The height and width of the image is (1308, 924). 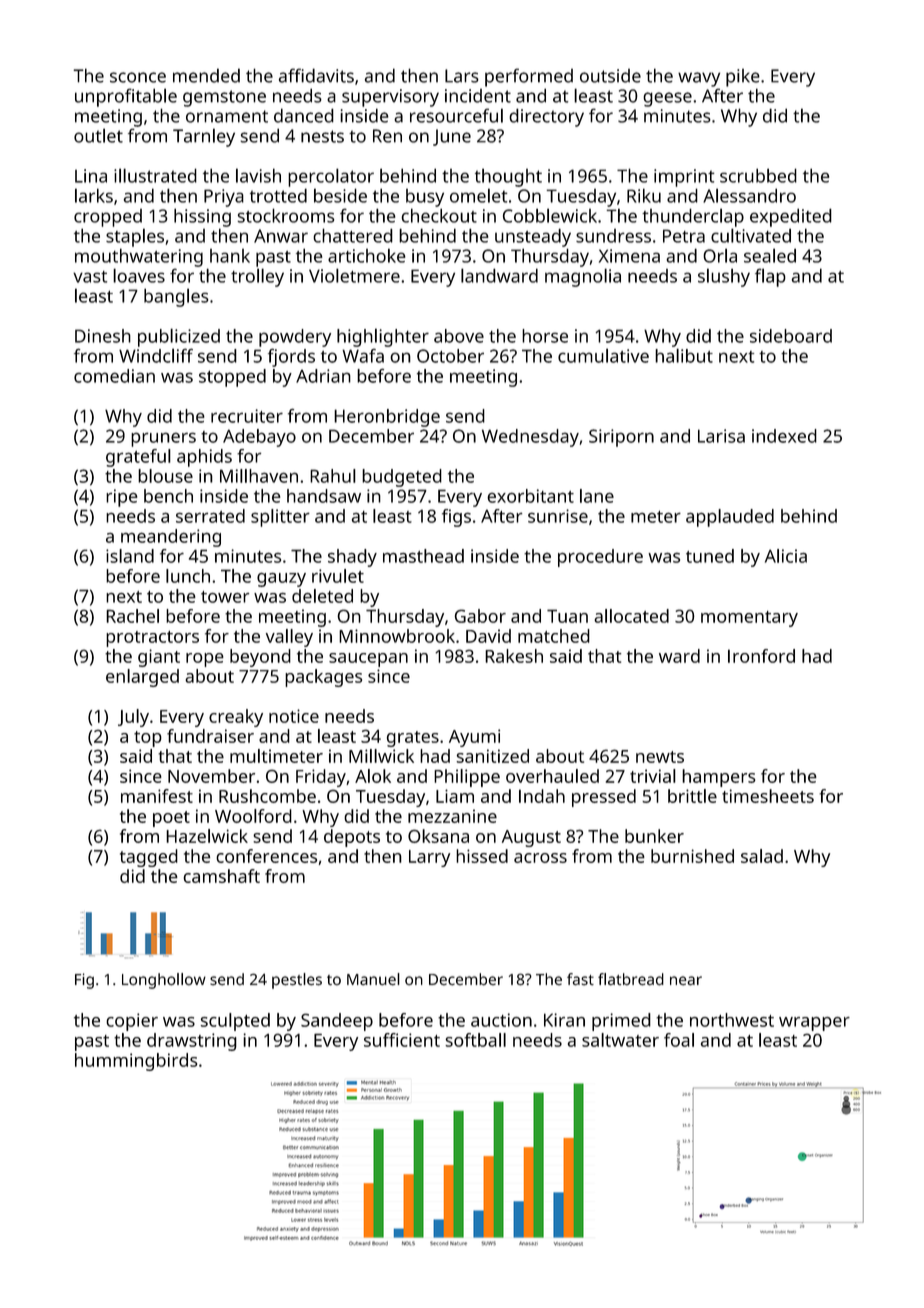 What do you see at coordinates (475, 1040) in the image?
I see `softball` at bounding box center [475, 1040].
